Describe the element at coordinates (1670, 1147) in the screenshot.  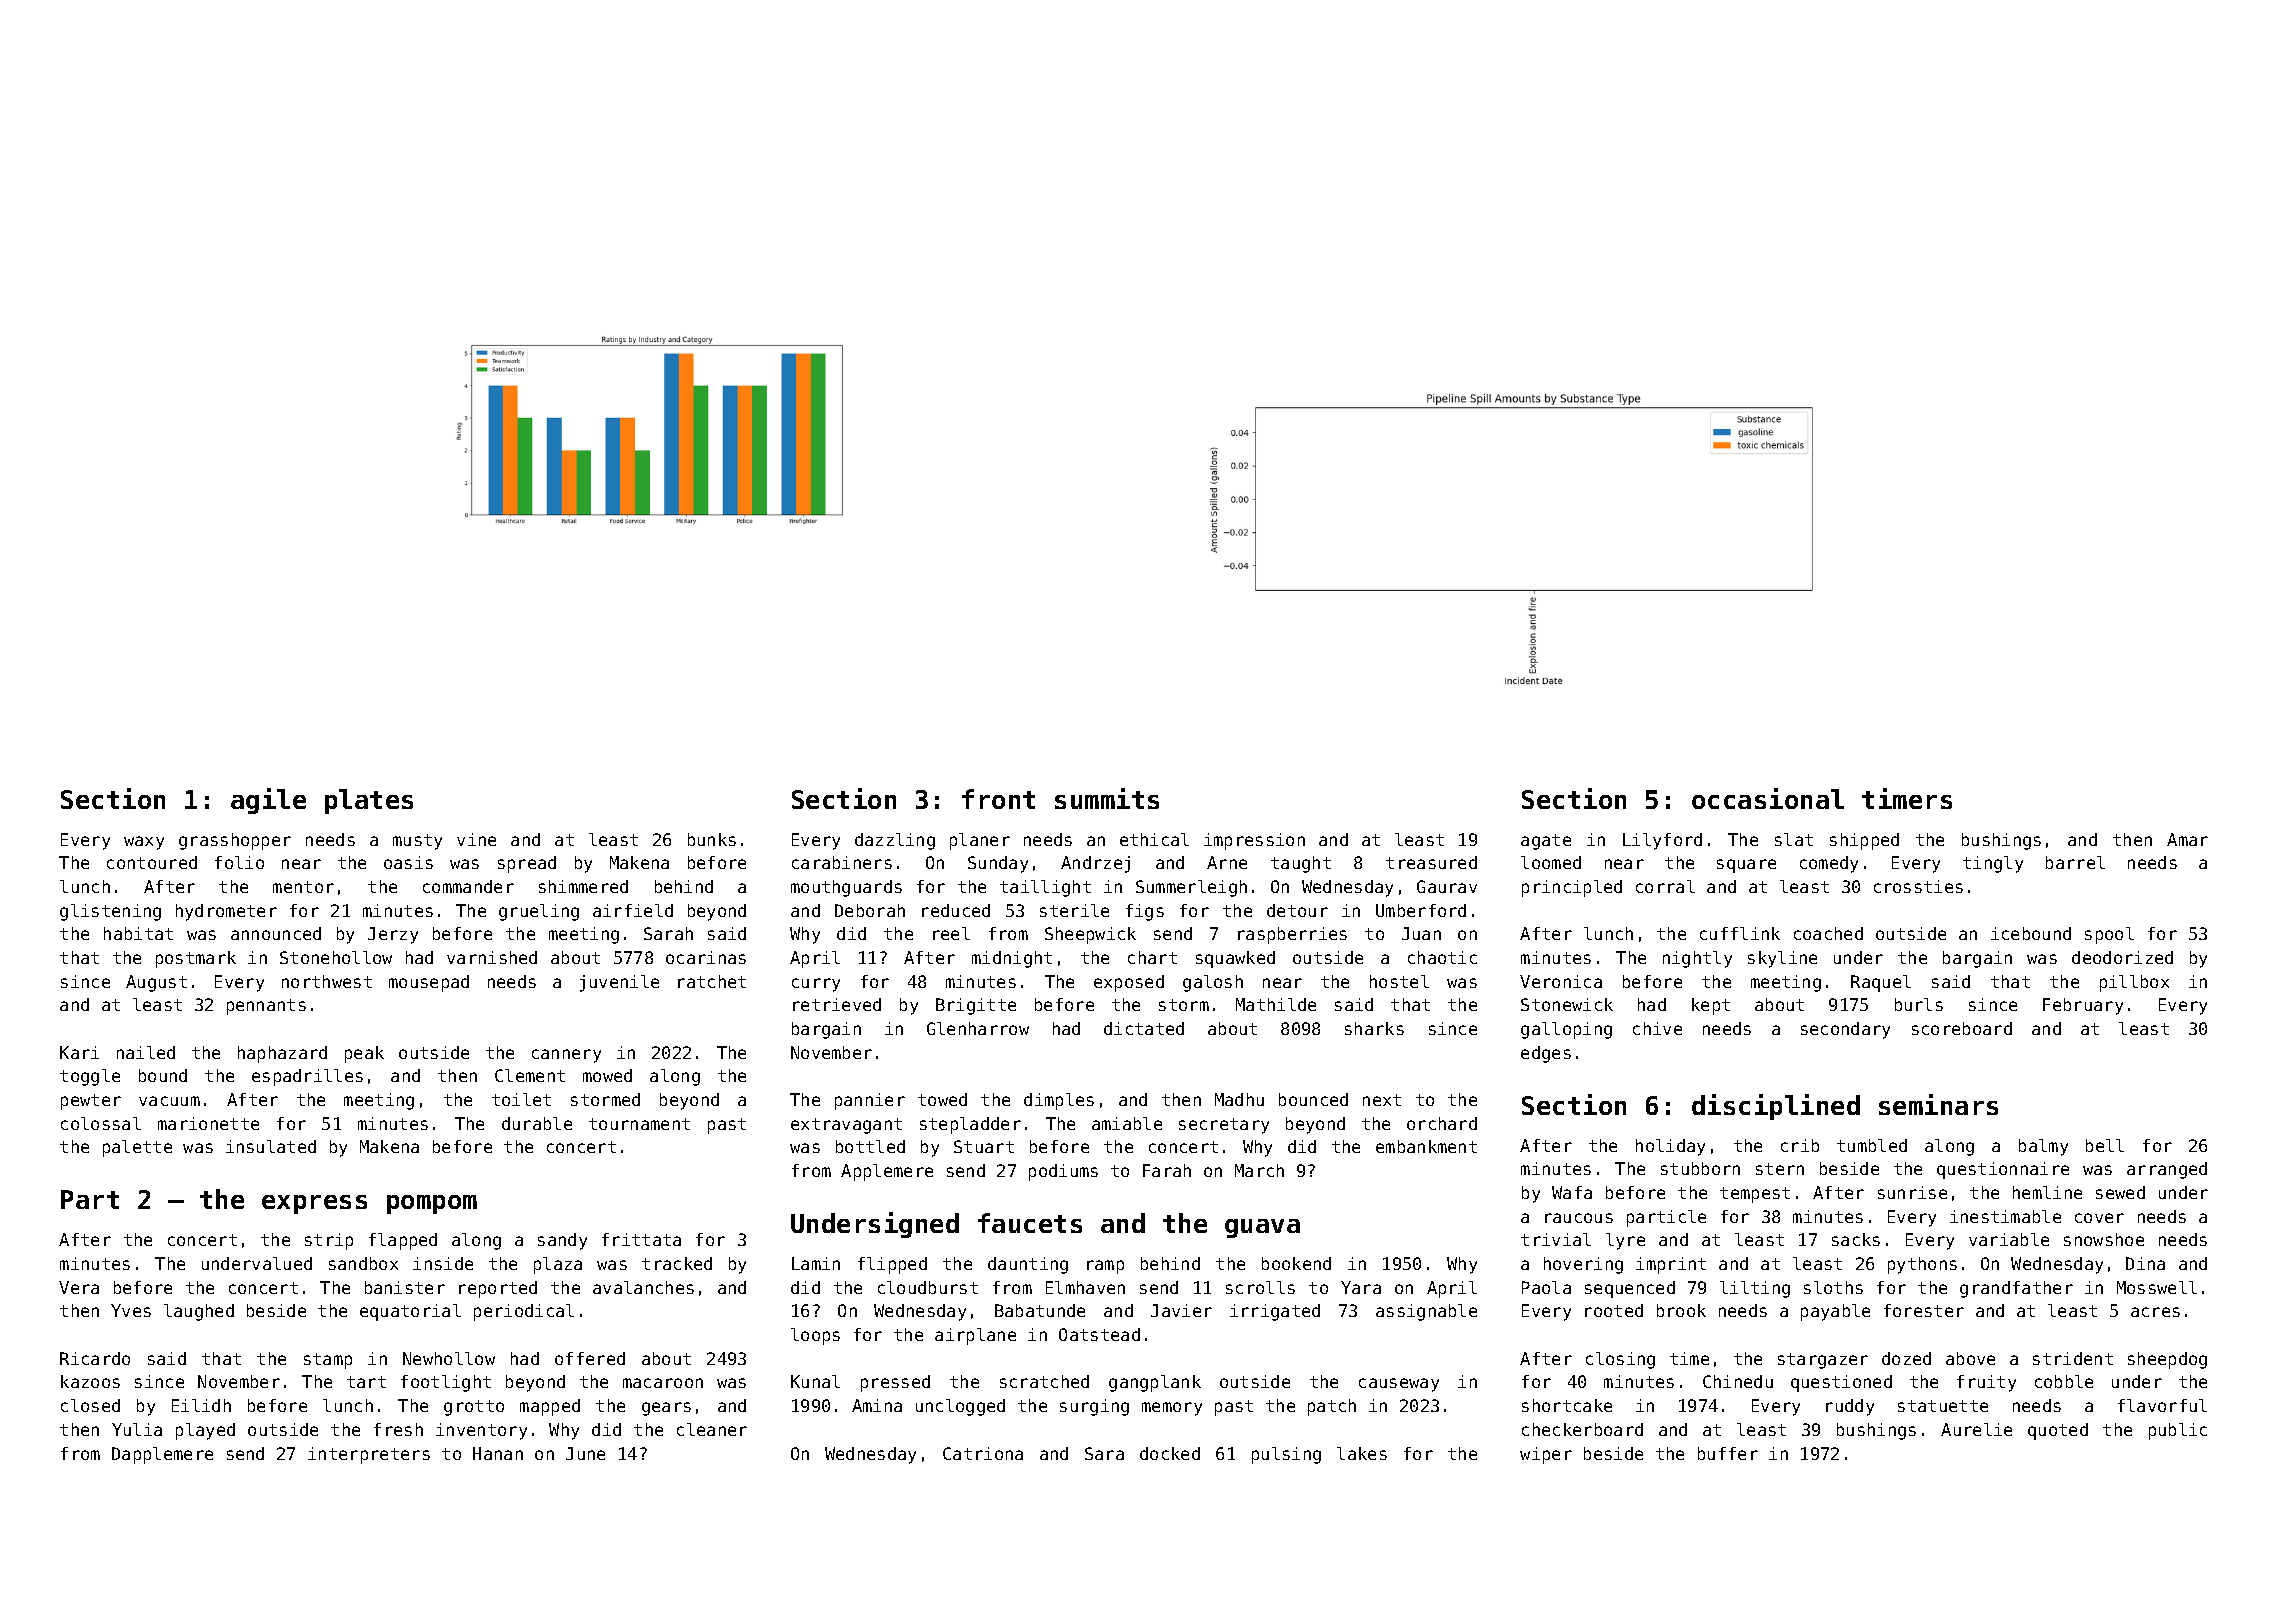
I see `holiday` at that location.
